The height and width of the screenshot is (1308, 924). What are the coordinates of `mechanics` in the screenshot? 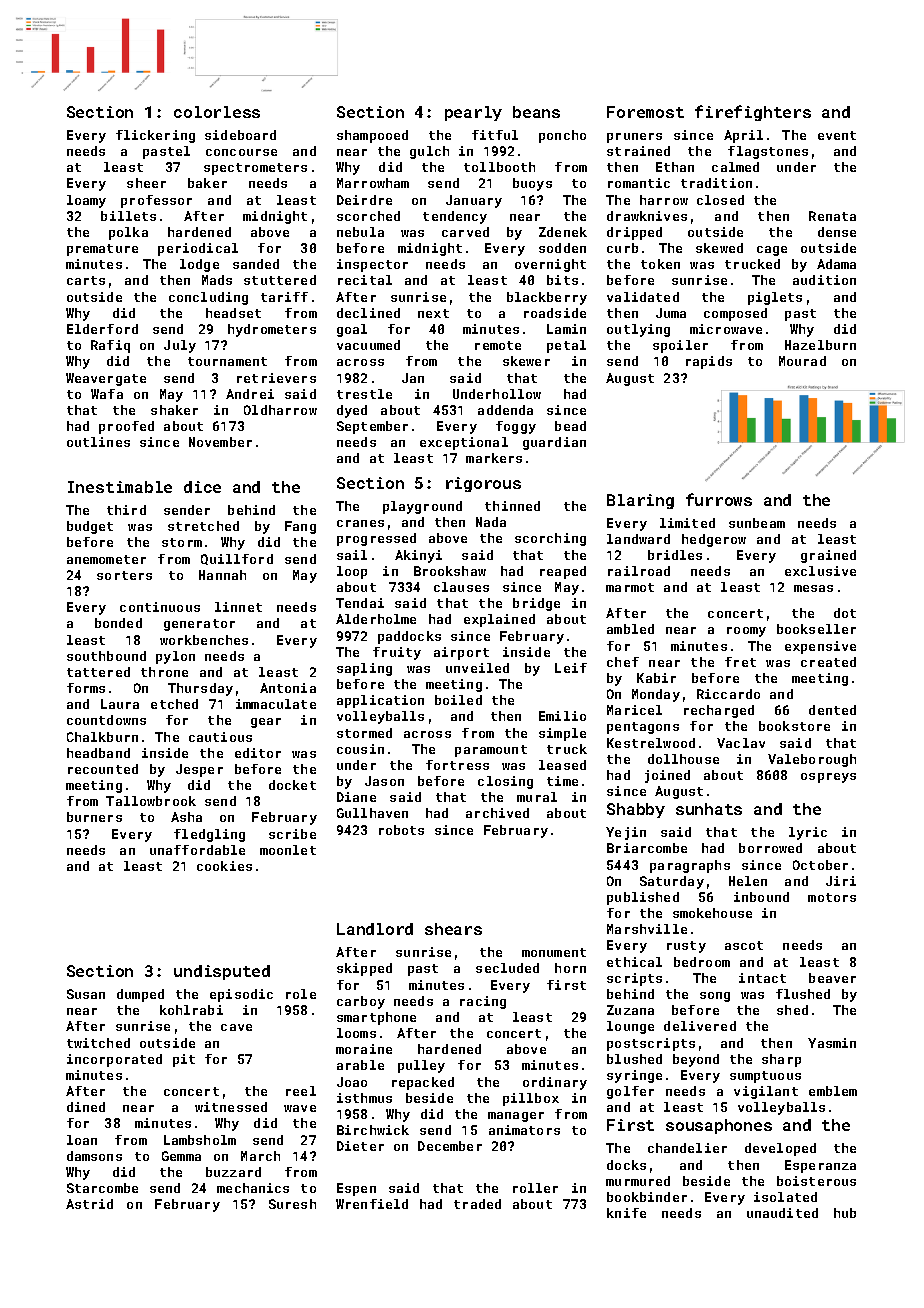 It's located at (253, 1188).
